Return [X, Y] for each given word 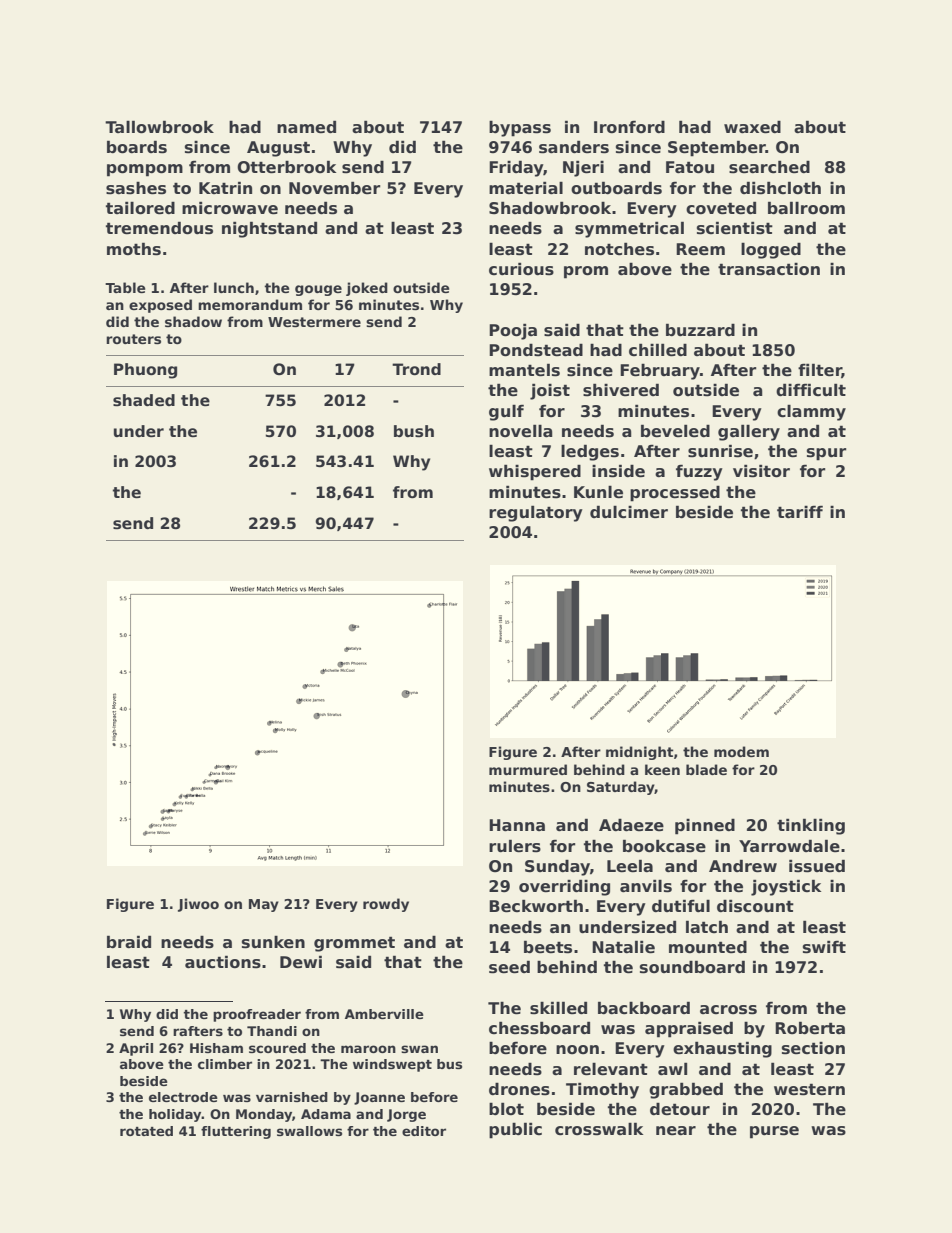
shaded [144, 400]
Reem [700, 249]
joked [367, 289]
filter [820, 371]
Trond [416, 369]
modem [741, 751]
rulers [515, 846]
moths [134, 249]
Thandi [272, 1031]
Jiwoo [198, 905]
